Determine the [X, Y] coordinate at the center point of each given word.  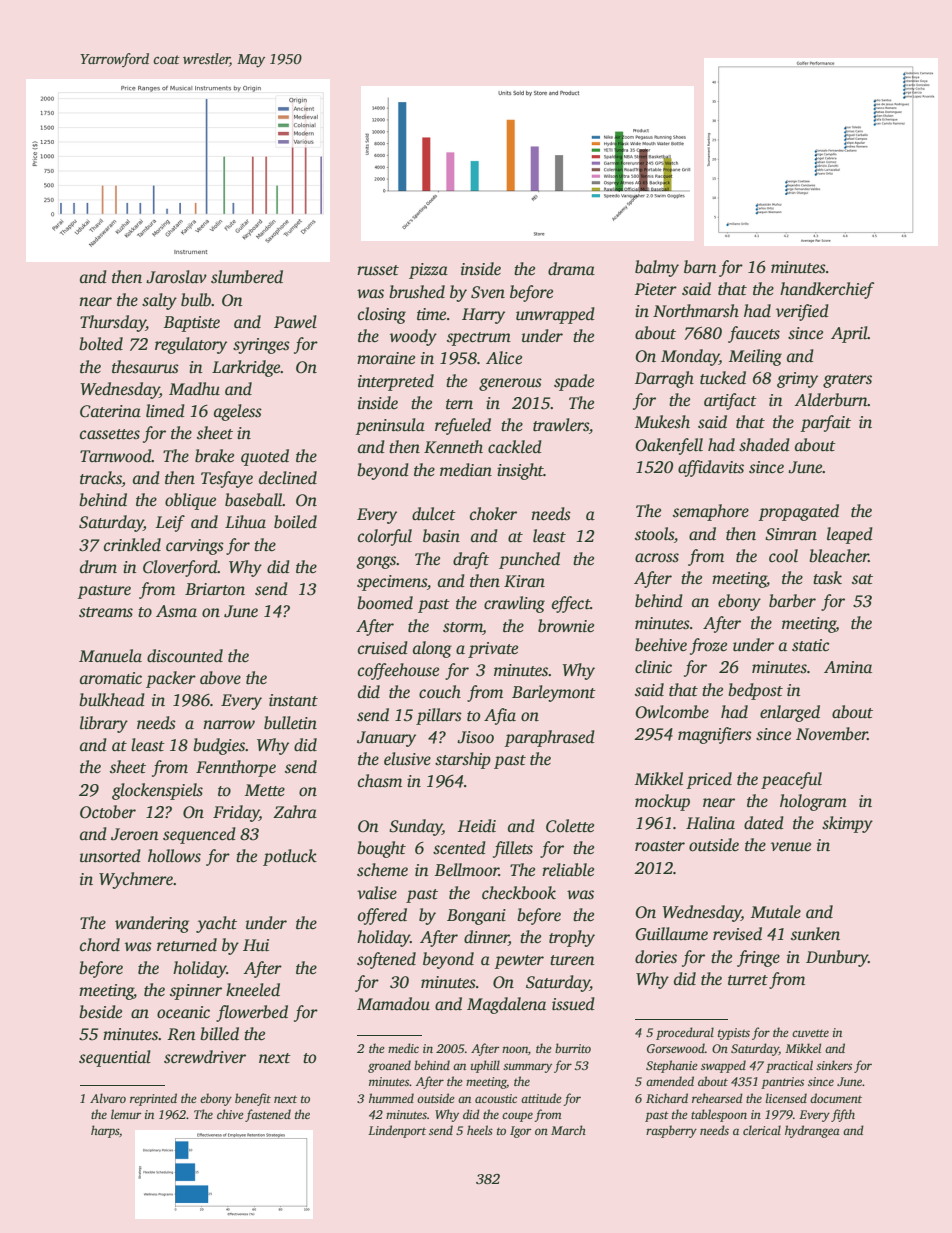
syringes [261, 346]
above [220, 678]
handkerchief [827, 290]
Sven [488, 292]
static [811, 645]
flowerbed [252, 1013]
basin [441, 536]
